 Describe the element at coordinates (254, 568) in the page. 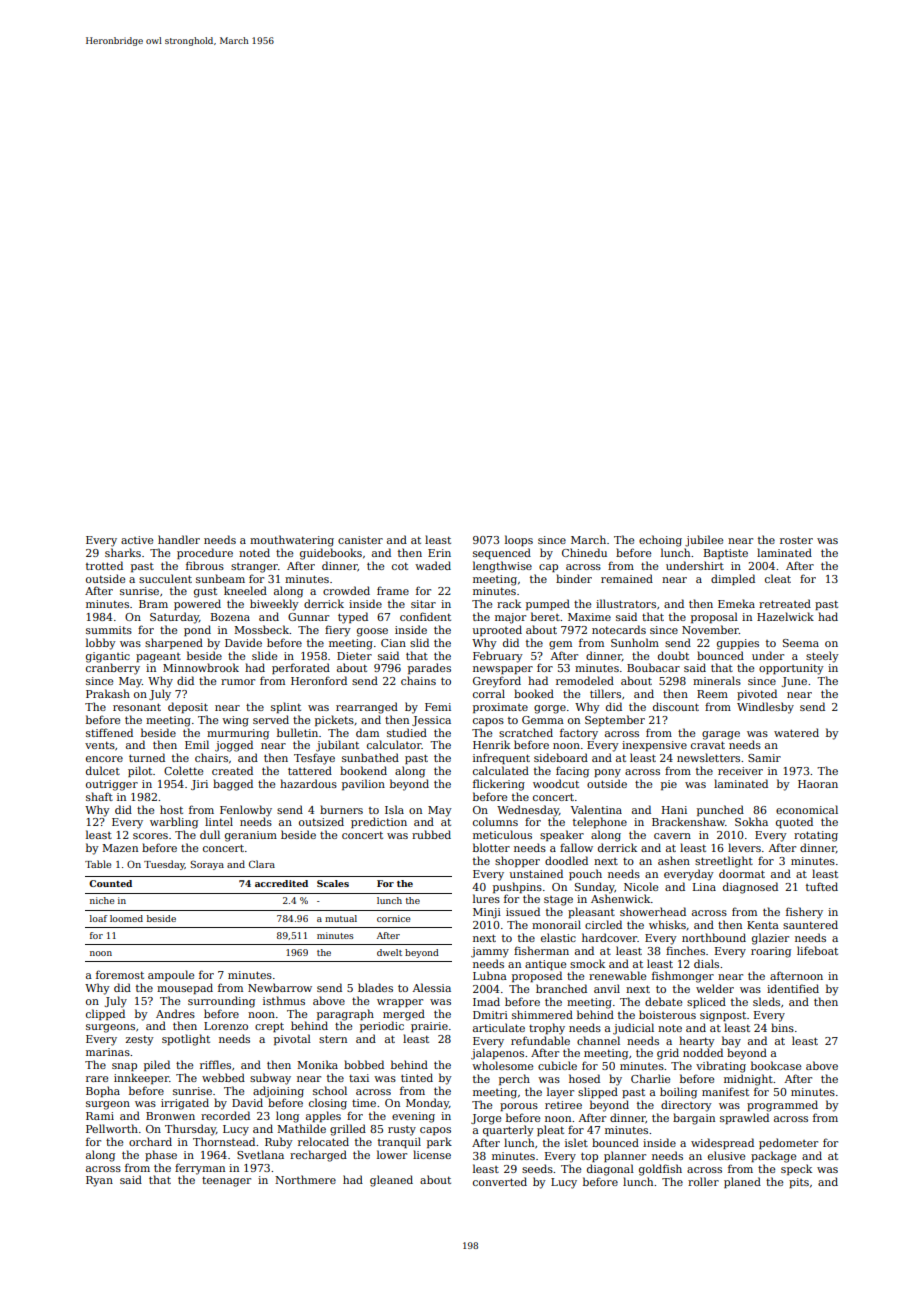

I see `stranger` at that location.
